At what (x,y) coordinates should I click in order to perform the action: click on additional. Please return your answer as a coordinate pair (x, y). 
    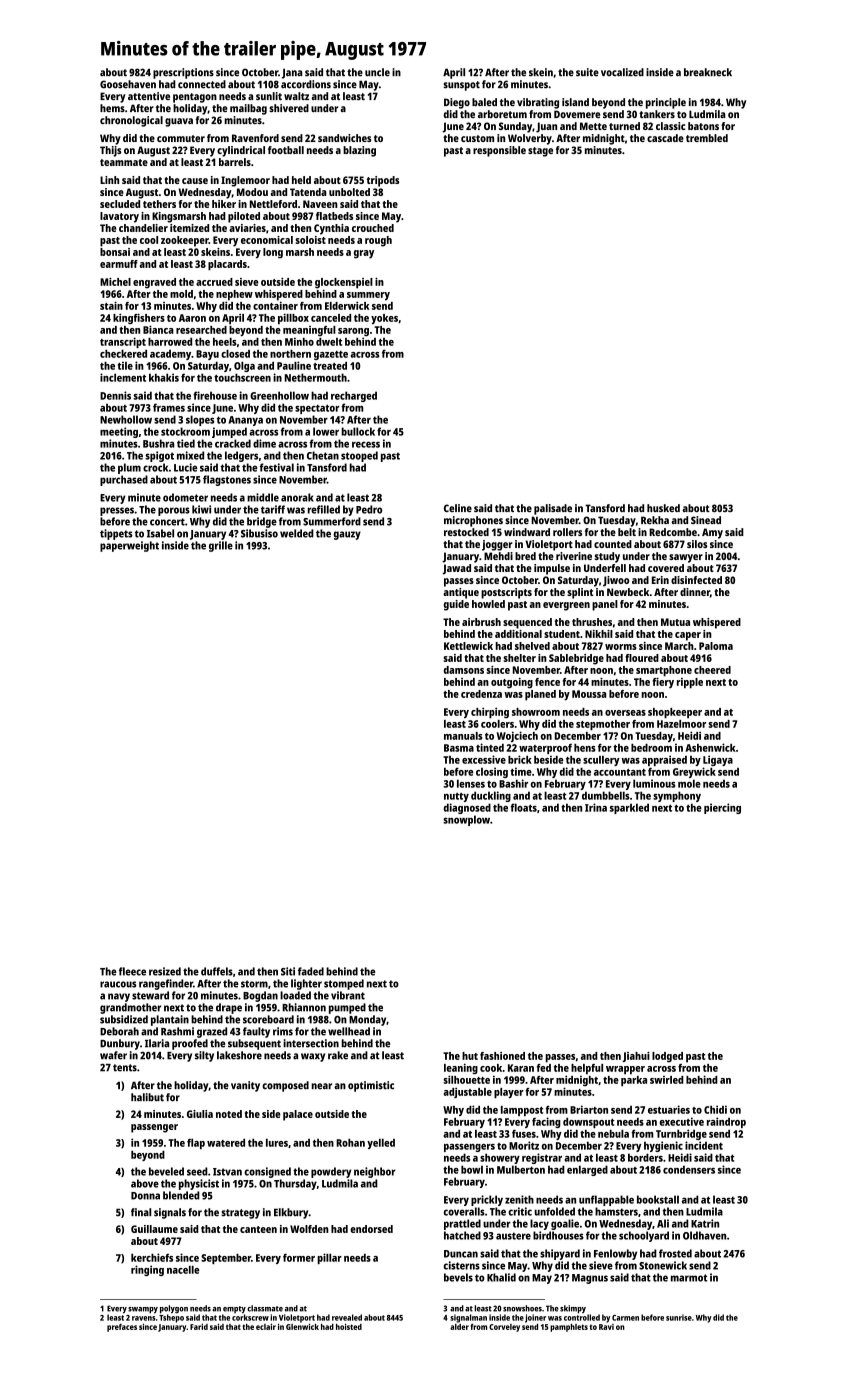
    Looking at the image, I should click on (518, 634).
